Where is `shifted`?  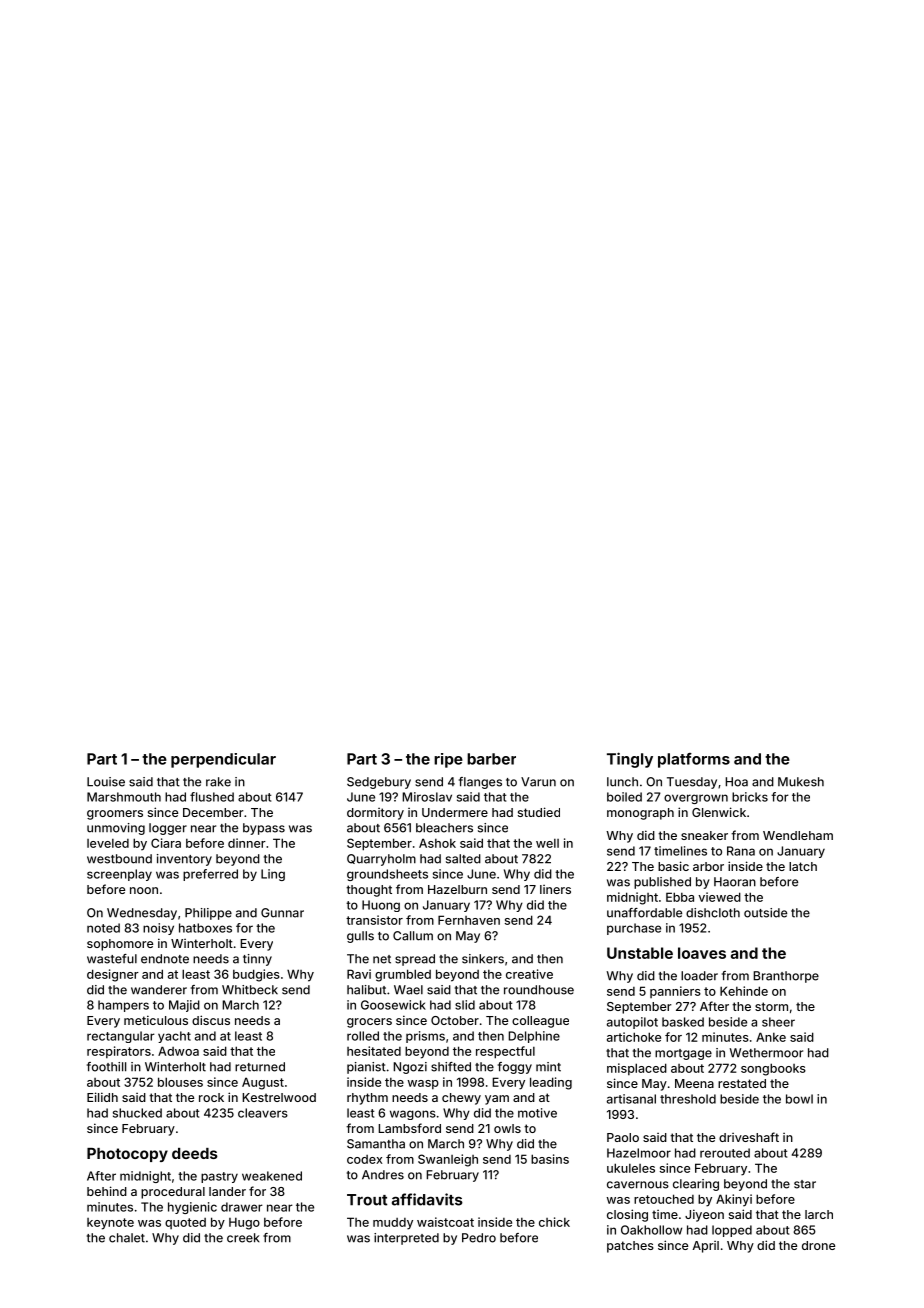 shifted is located at coordinates (451, 1067).
